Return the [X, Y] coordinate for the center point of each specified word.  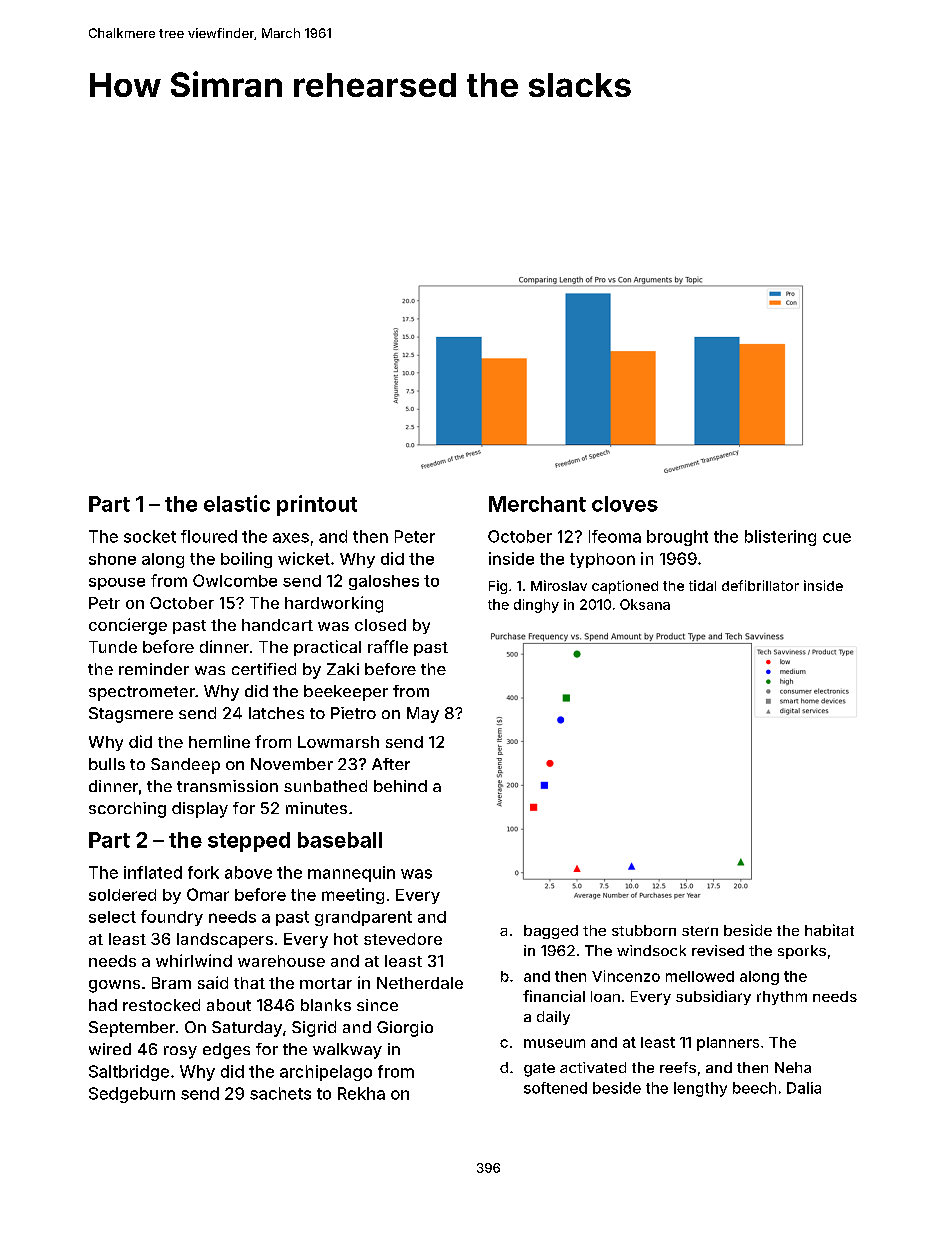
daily [553, 1018]
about [229, 1005]
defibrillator [760, 585]
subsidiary [713, 997]
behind [400, 786]
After [391, 764]
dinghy [536, 606]
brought [677, 538]
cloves [625, 504]
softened [555, 1088]
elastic [237, 503]
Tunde [113, 647]
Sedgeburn [132, 1095]
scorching [127, 810]
